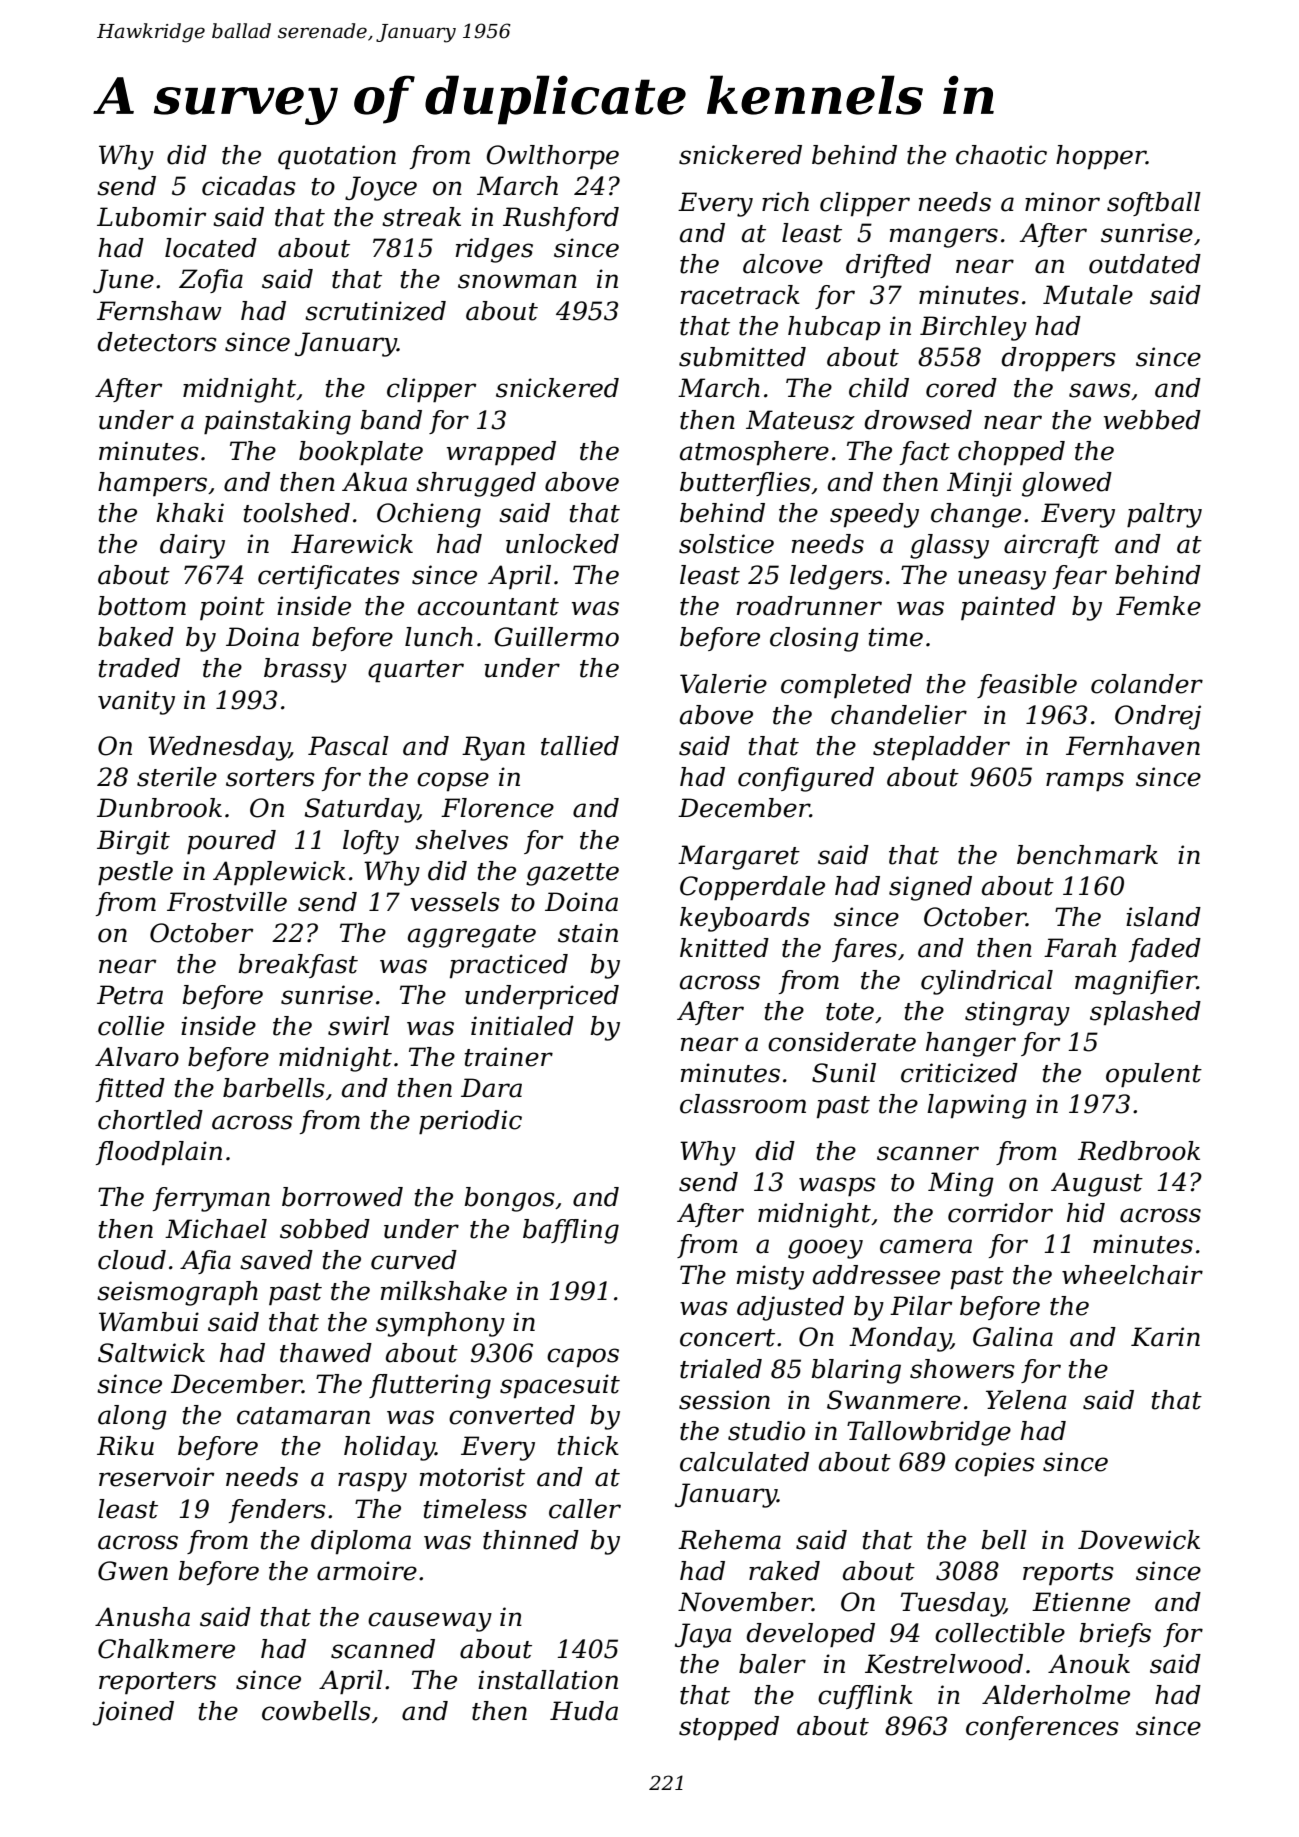  Describe the element at coordinates (1088, 295) in the document. I see `Mutale` at that location.
